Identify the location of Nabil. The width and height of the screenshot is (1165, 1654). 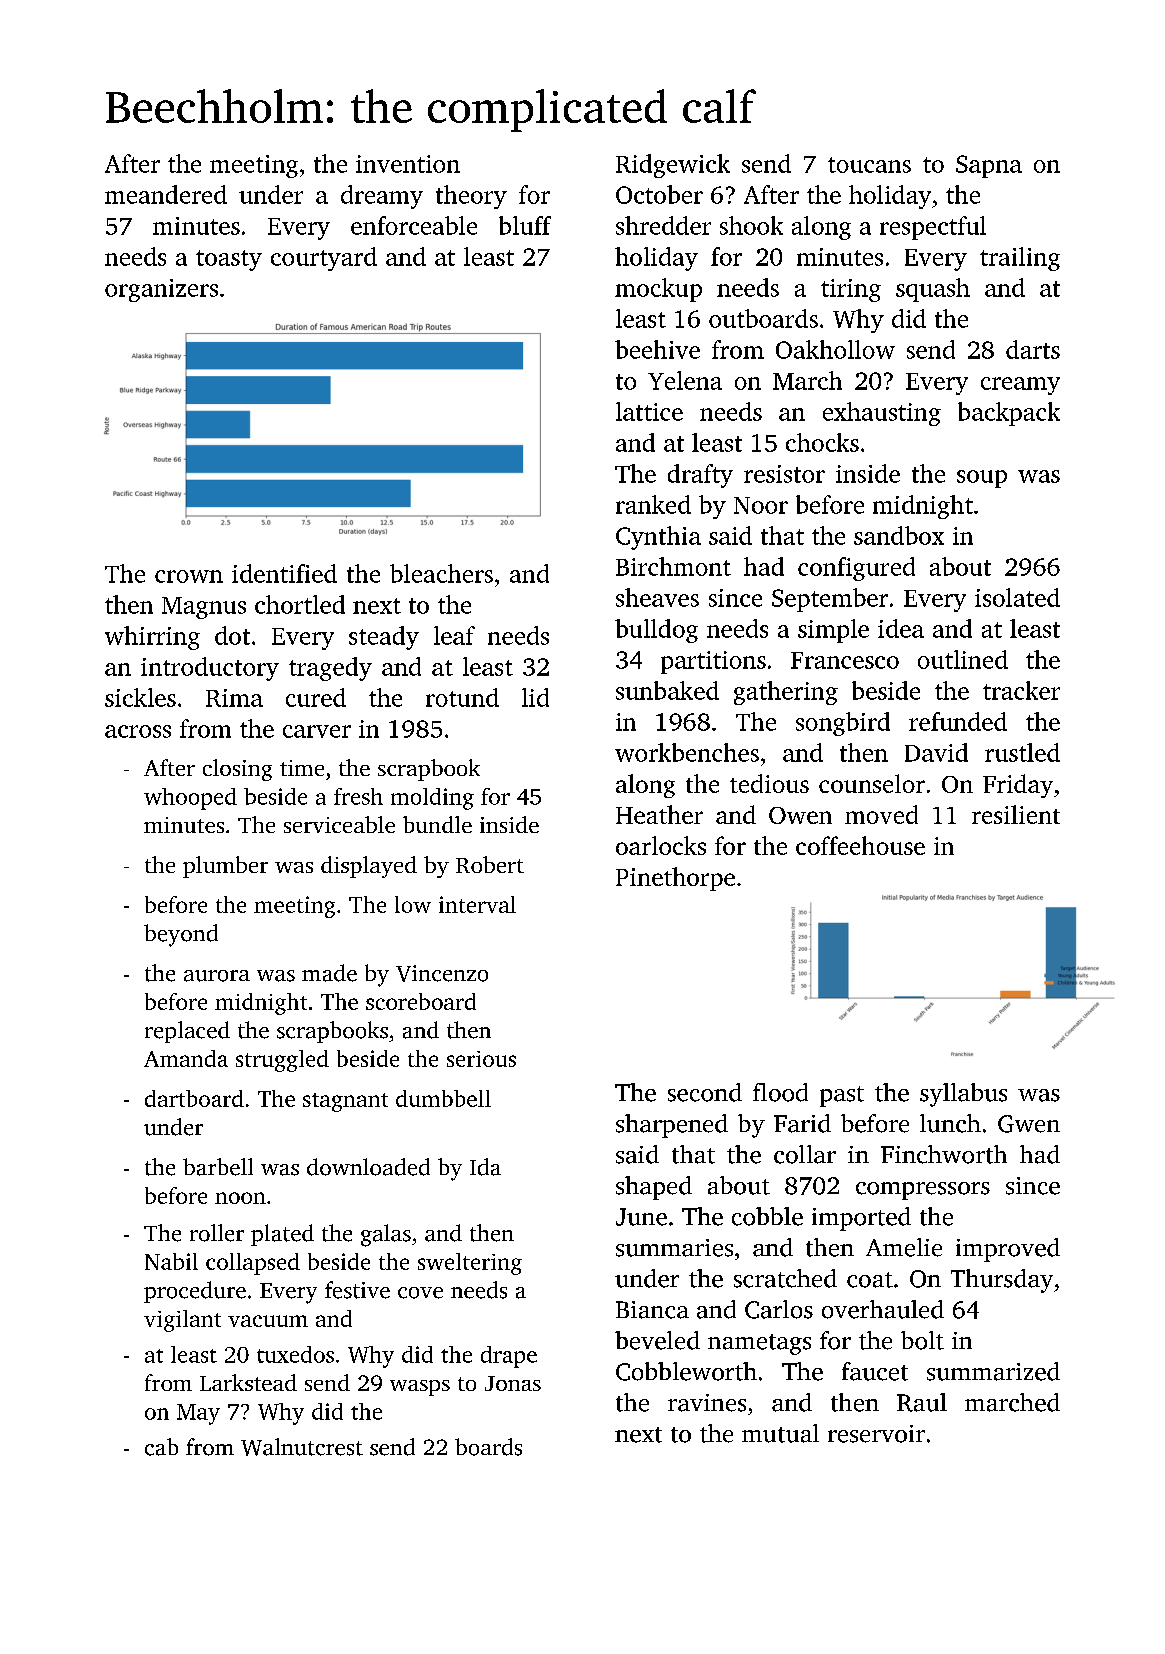
(171, 1261).
